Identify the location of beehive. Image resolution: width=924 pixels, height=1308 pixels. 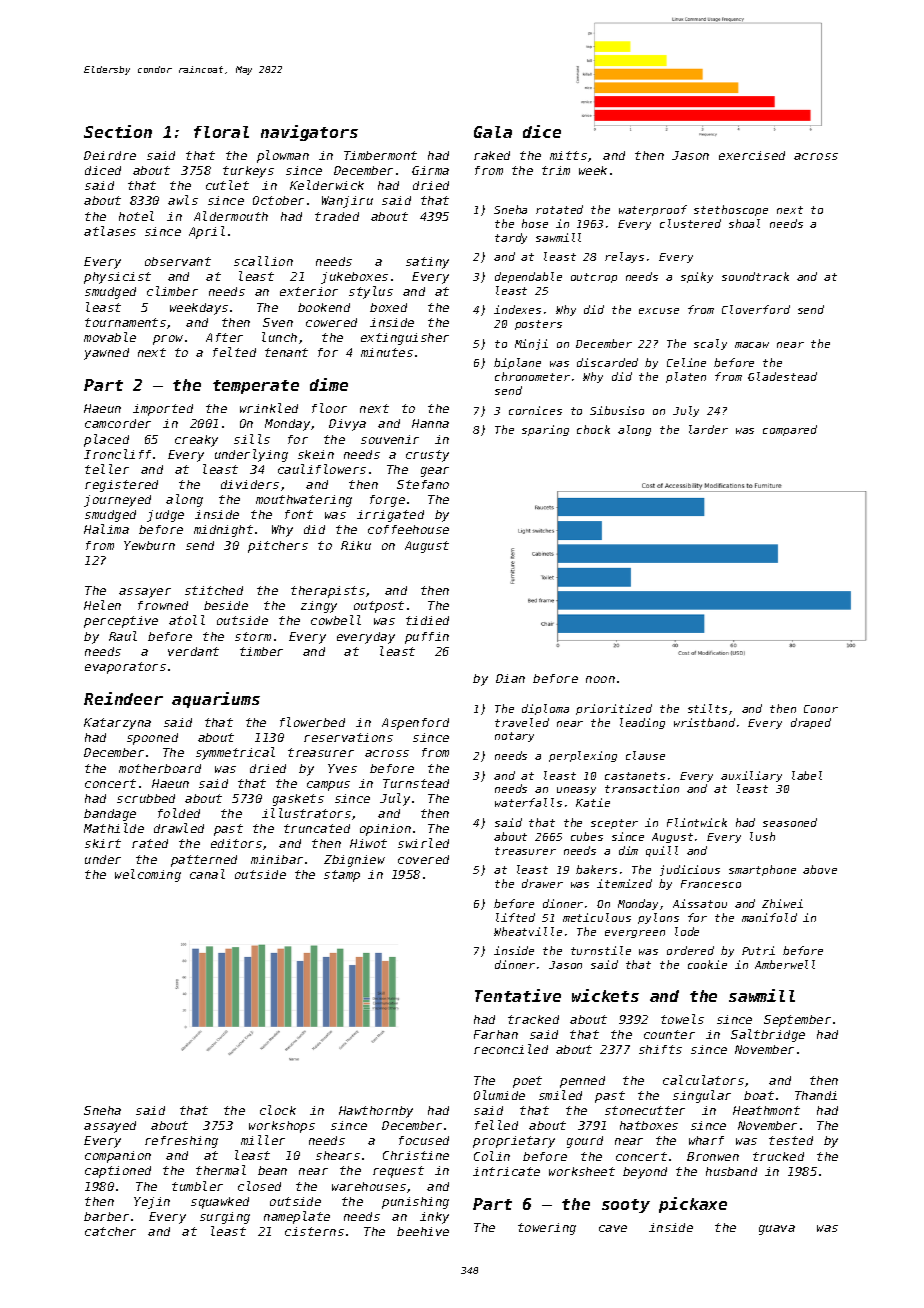
(423, 1231).
